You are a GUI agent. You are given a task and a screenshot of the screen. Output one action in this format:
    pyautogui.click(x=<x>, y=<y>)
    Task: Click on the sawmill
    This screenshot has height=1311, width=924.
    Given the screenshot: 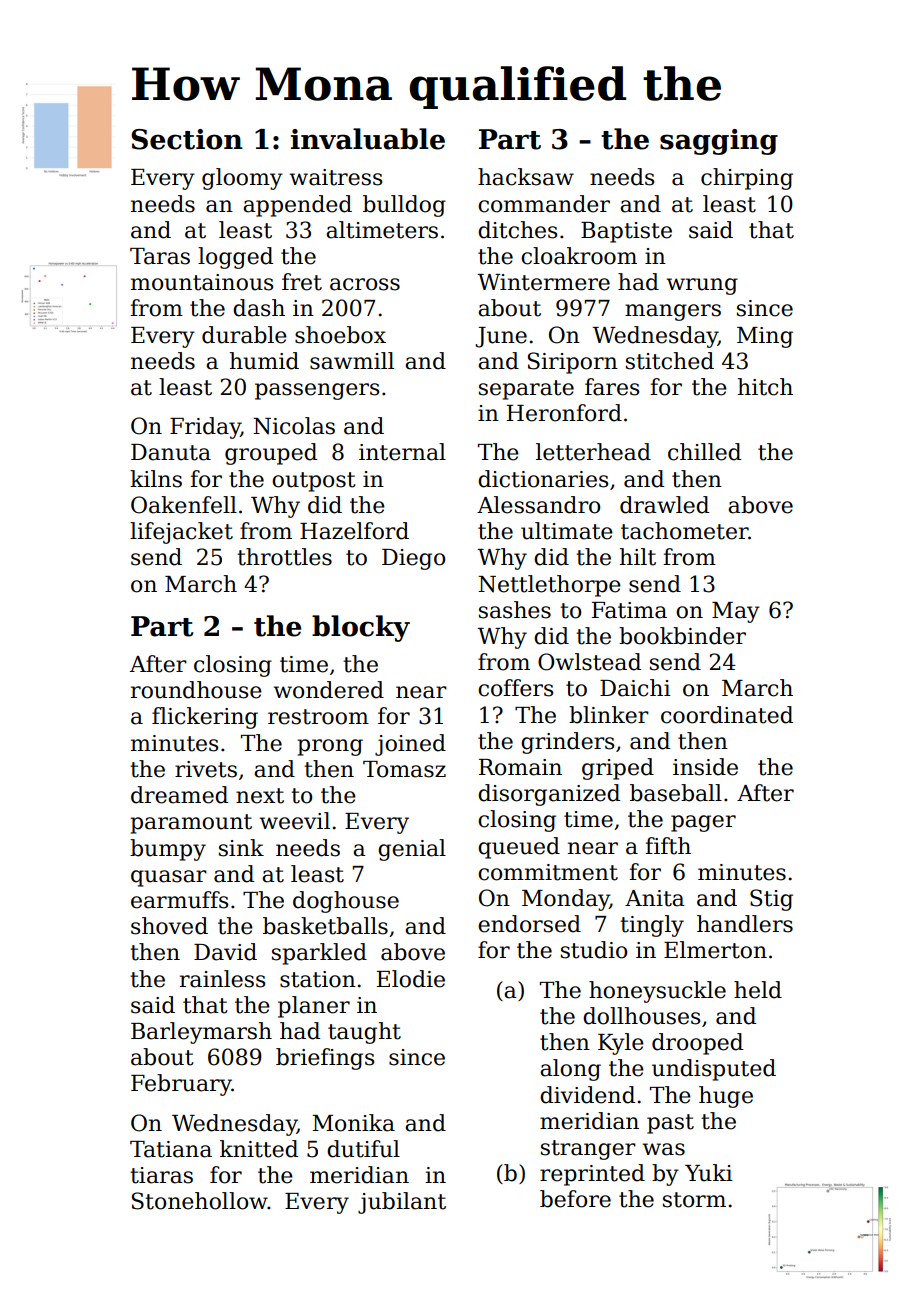 What is the action you would take?
    pyautogui.click(x=352, y=361)
